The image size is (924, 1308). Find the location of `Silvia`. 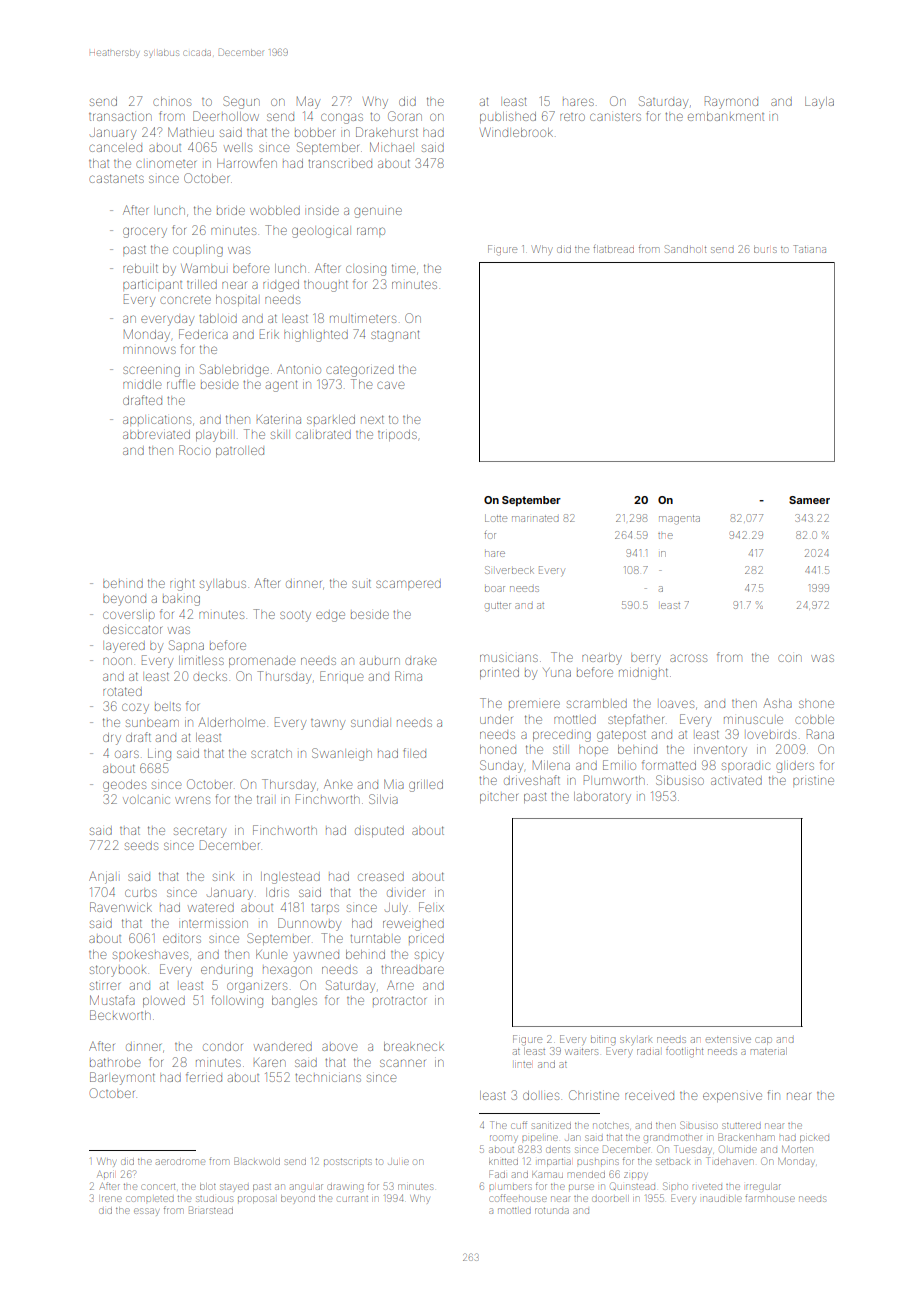

Silvia is located at coordinates (383, 799).
